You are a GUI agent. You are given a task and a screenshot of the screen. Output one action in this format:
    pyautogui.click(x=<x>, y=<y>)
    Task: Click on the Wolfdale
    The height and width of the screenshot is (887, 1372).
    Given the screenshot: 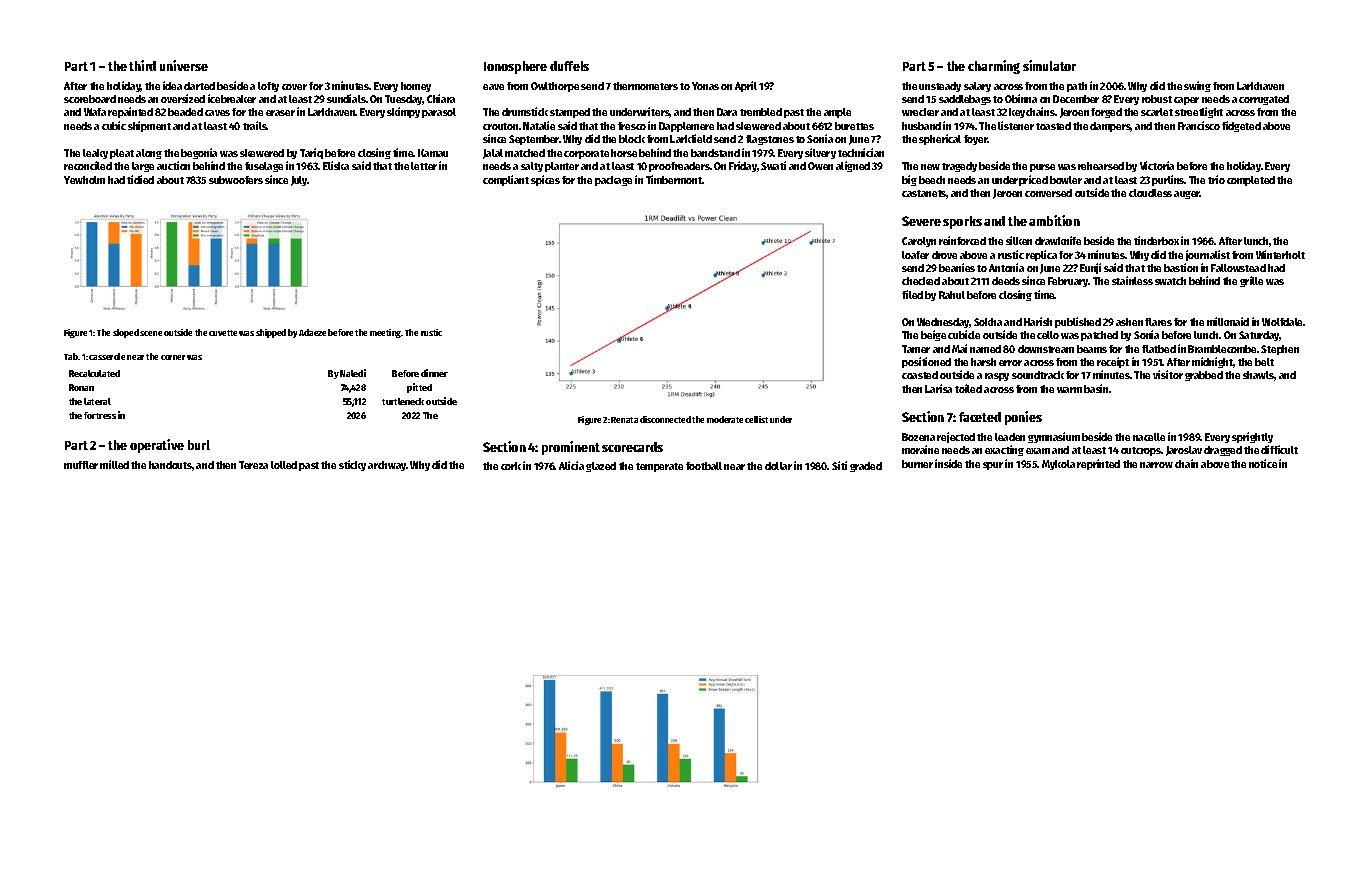 What is the action you would take?
    pyautogui.click(x=1283, y=322)
